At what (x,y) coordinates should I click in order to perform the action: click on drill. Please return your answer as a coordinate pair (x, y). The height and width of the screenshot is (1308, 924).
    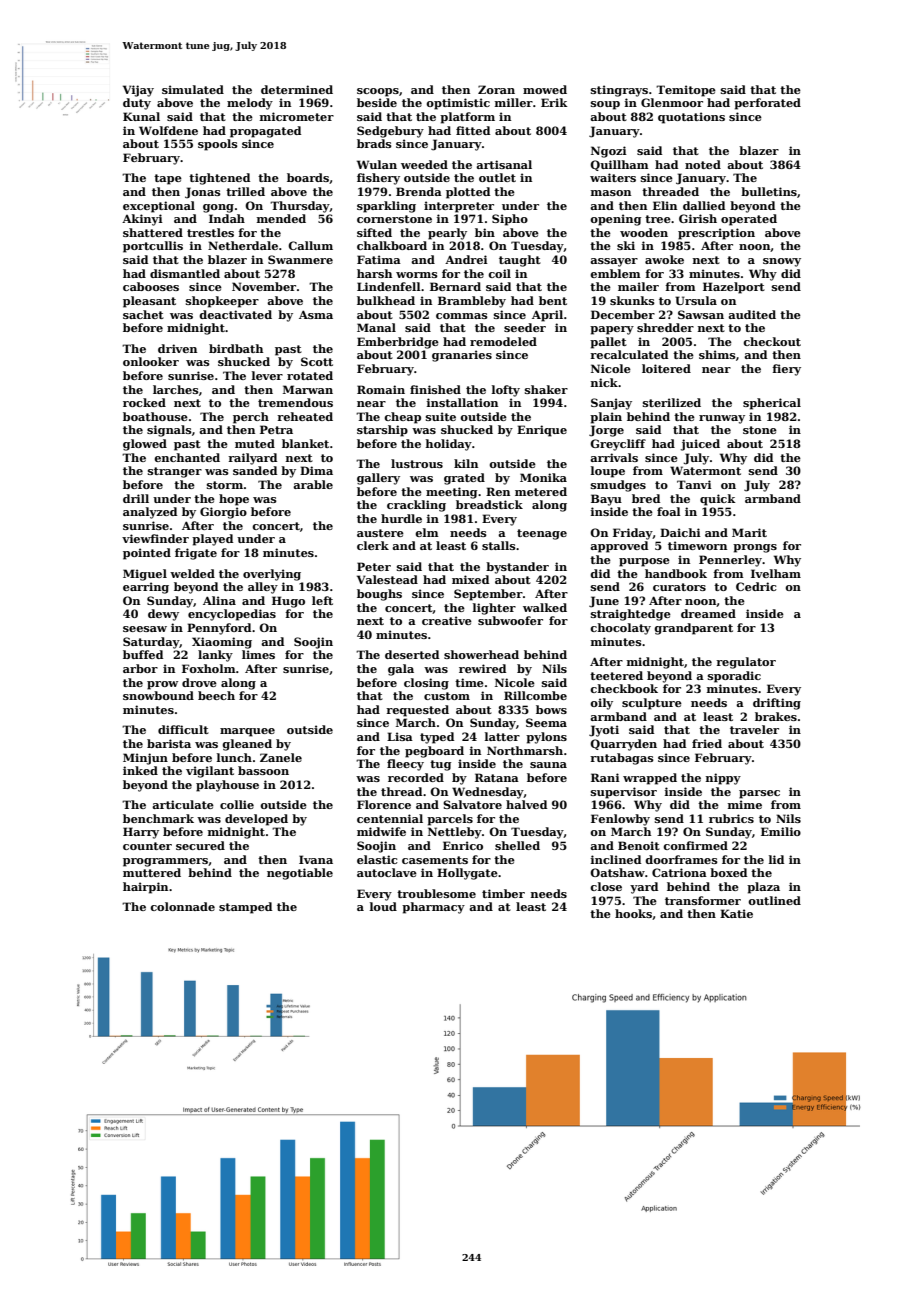
    Looking at the image, I should click on (136, 498).
